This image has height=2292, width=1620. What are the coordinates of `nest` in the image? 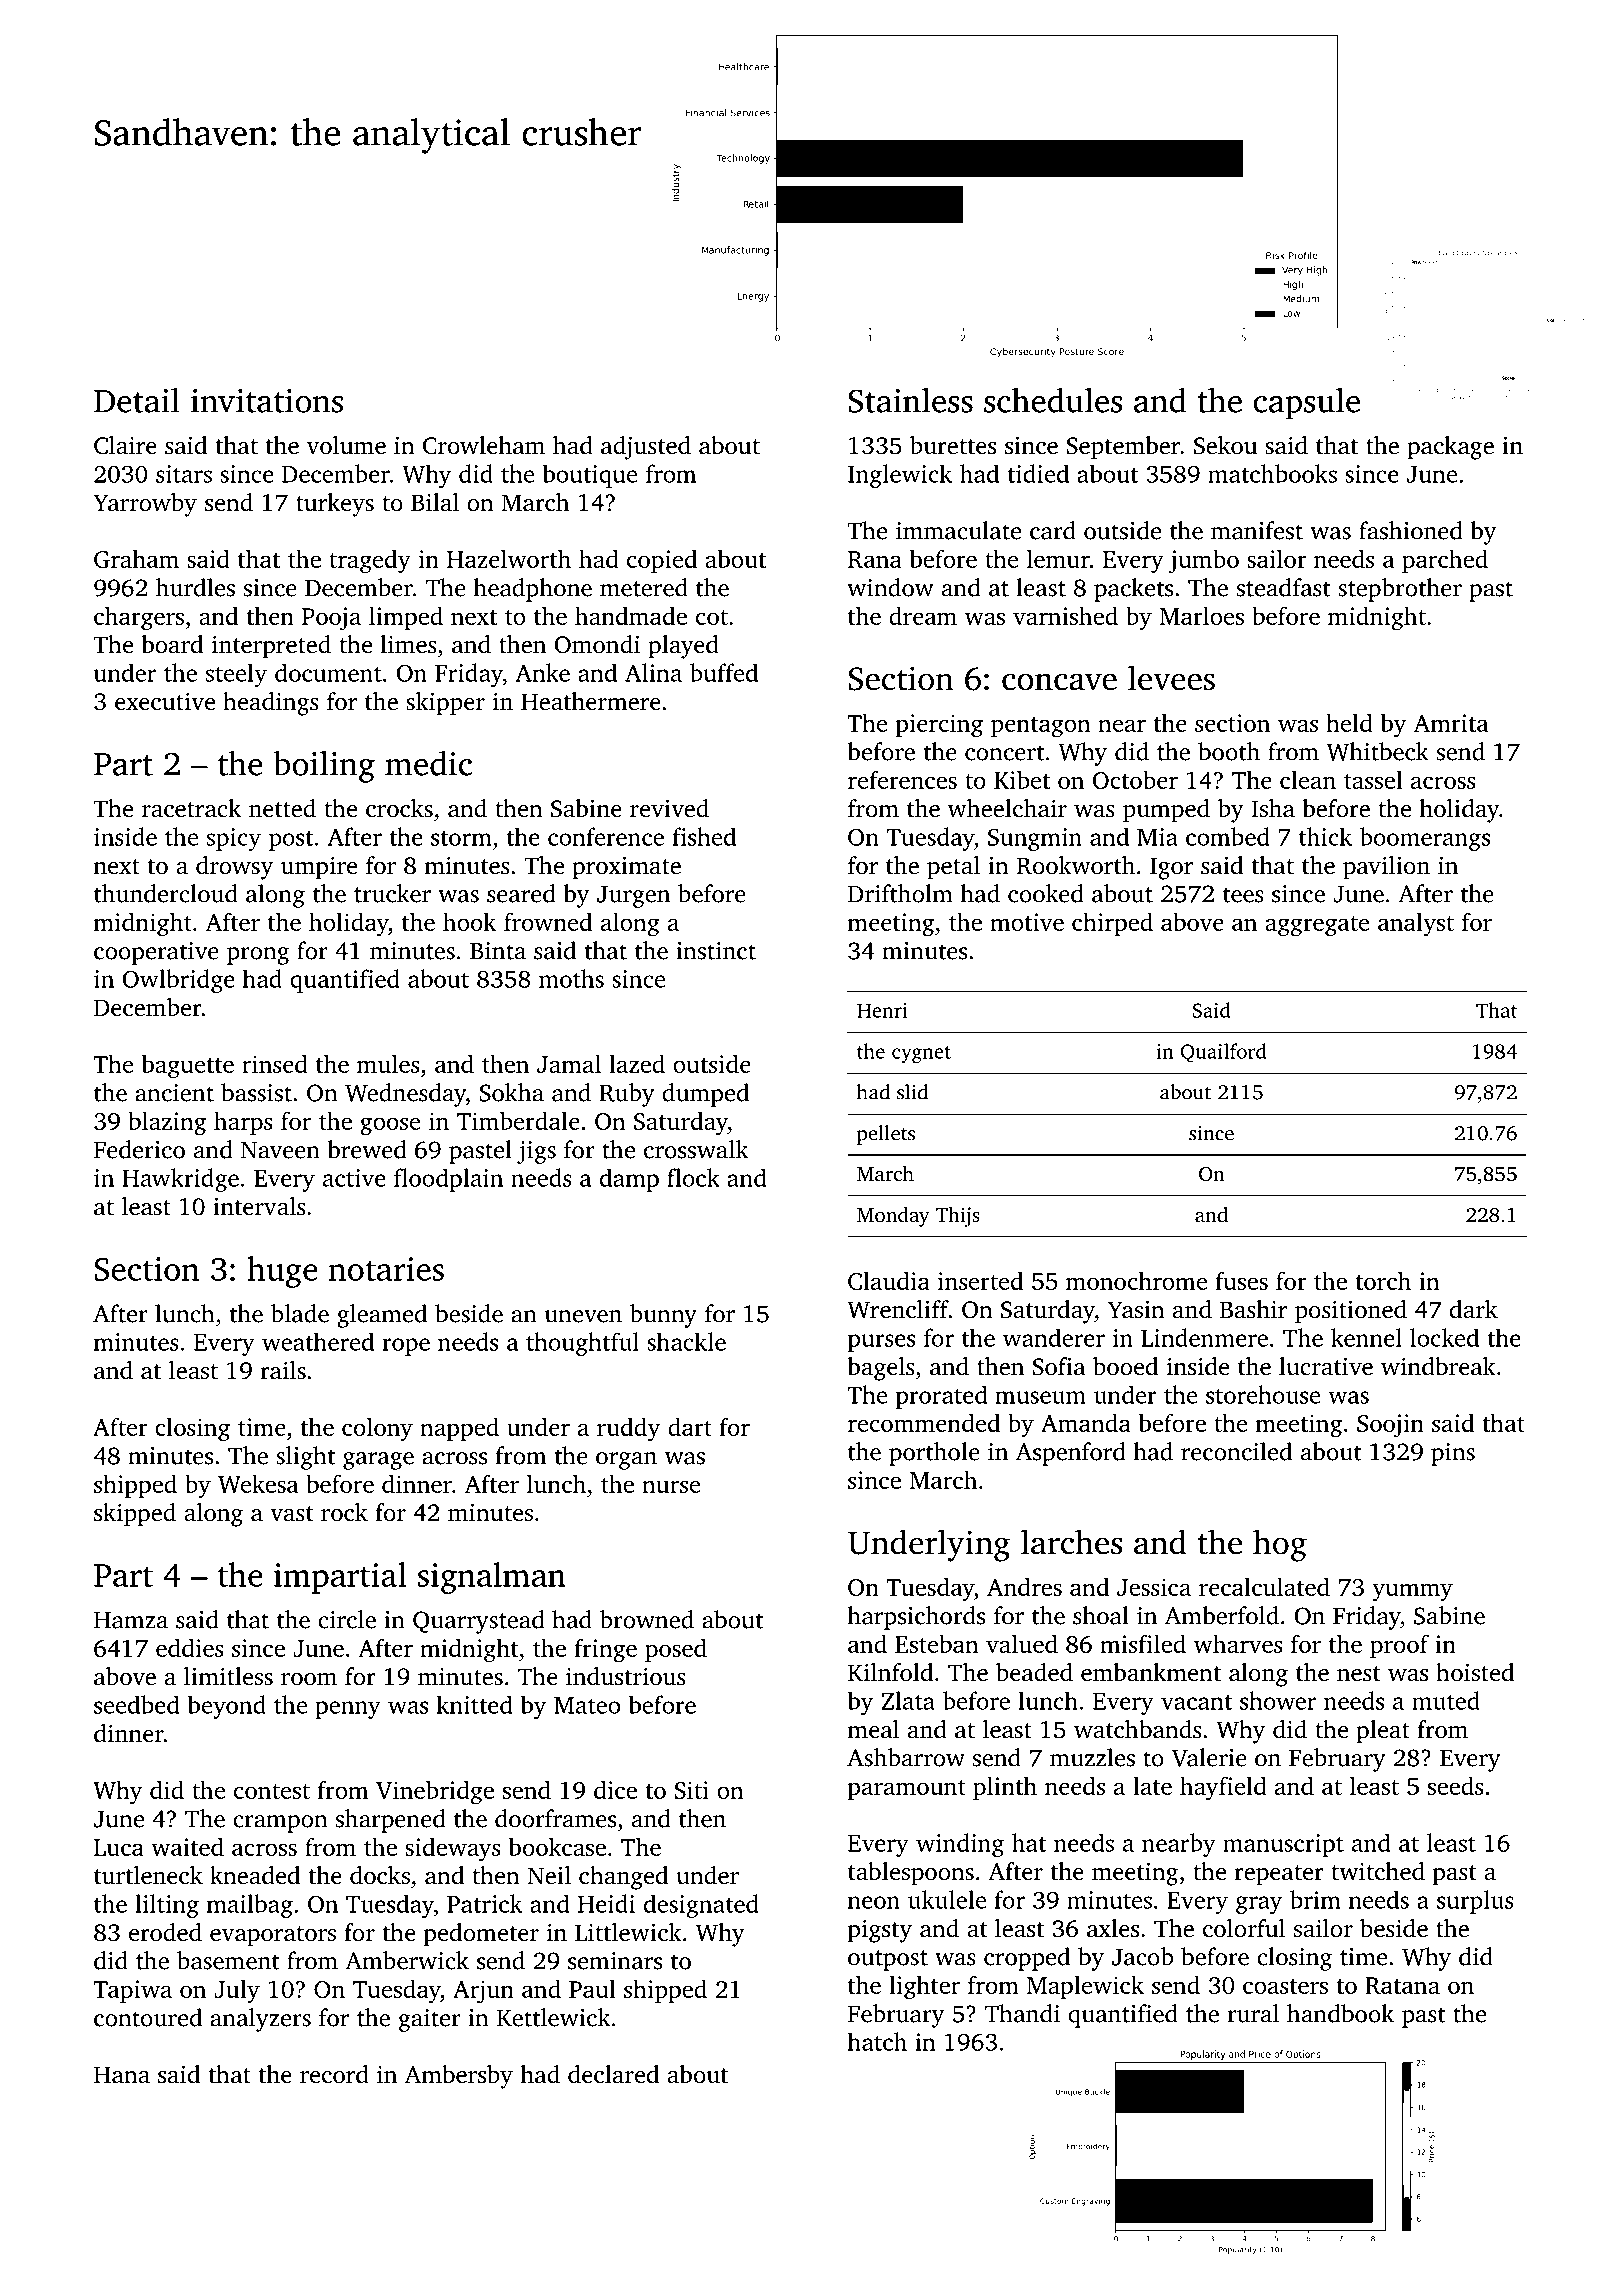 It's located at (1358, 1674).
